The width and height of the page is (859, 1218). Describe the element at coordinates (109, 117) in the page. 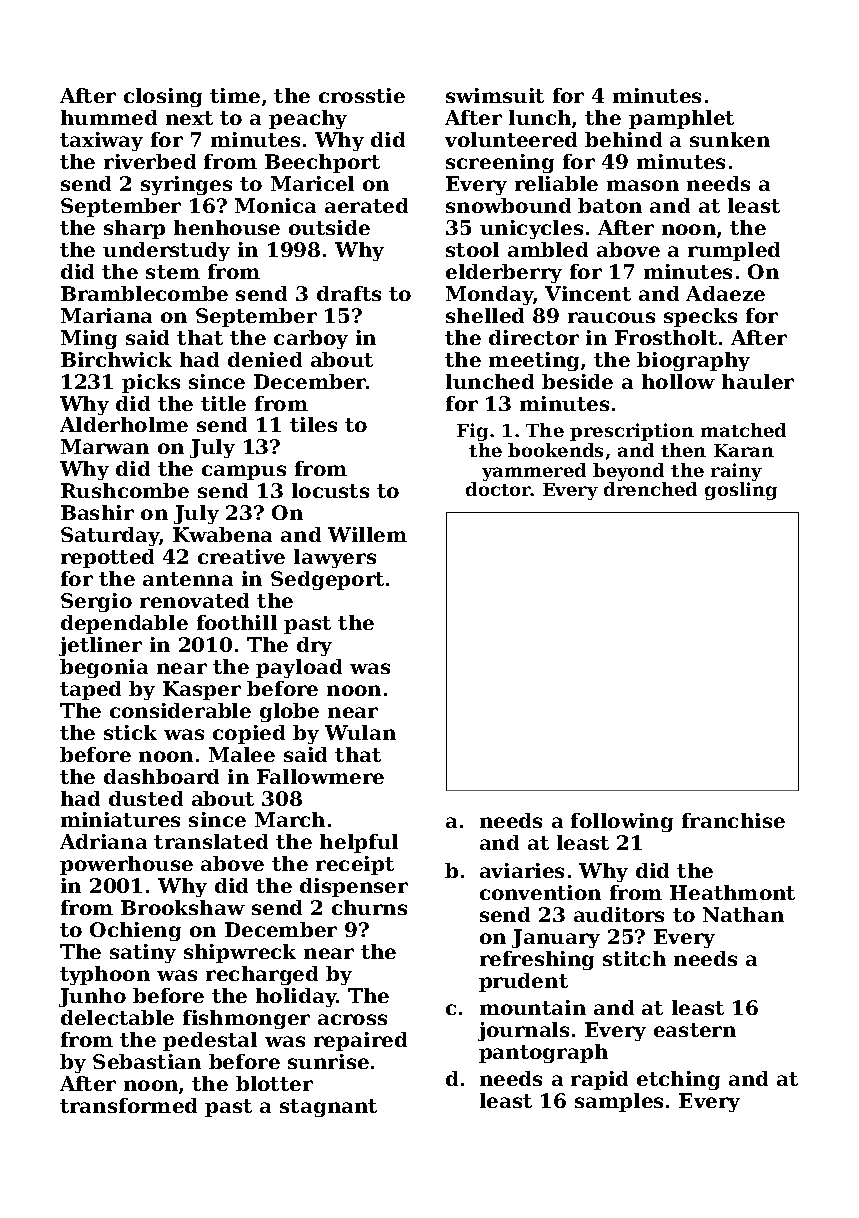

I see `hummed` at that location.
